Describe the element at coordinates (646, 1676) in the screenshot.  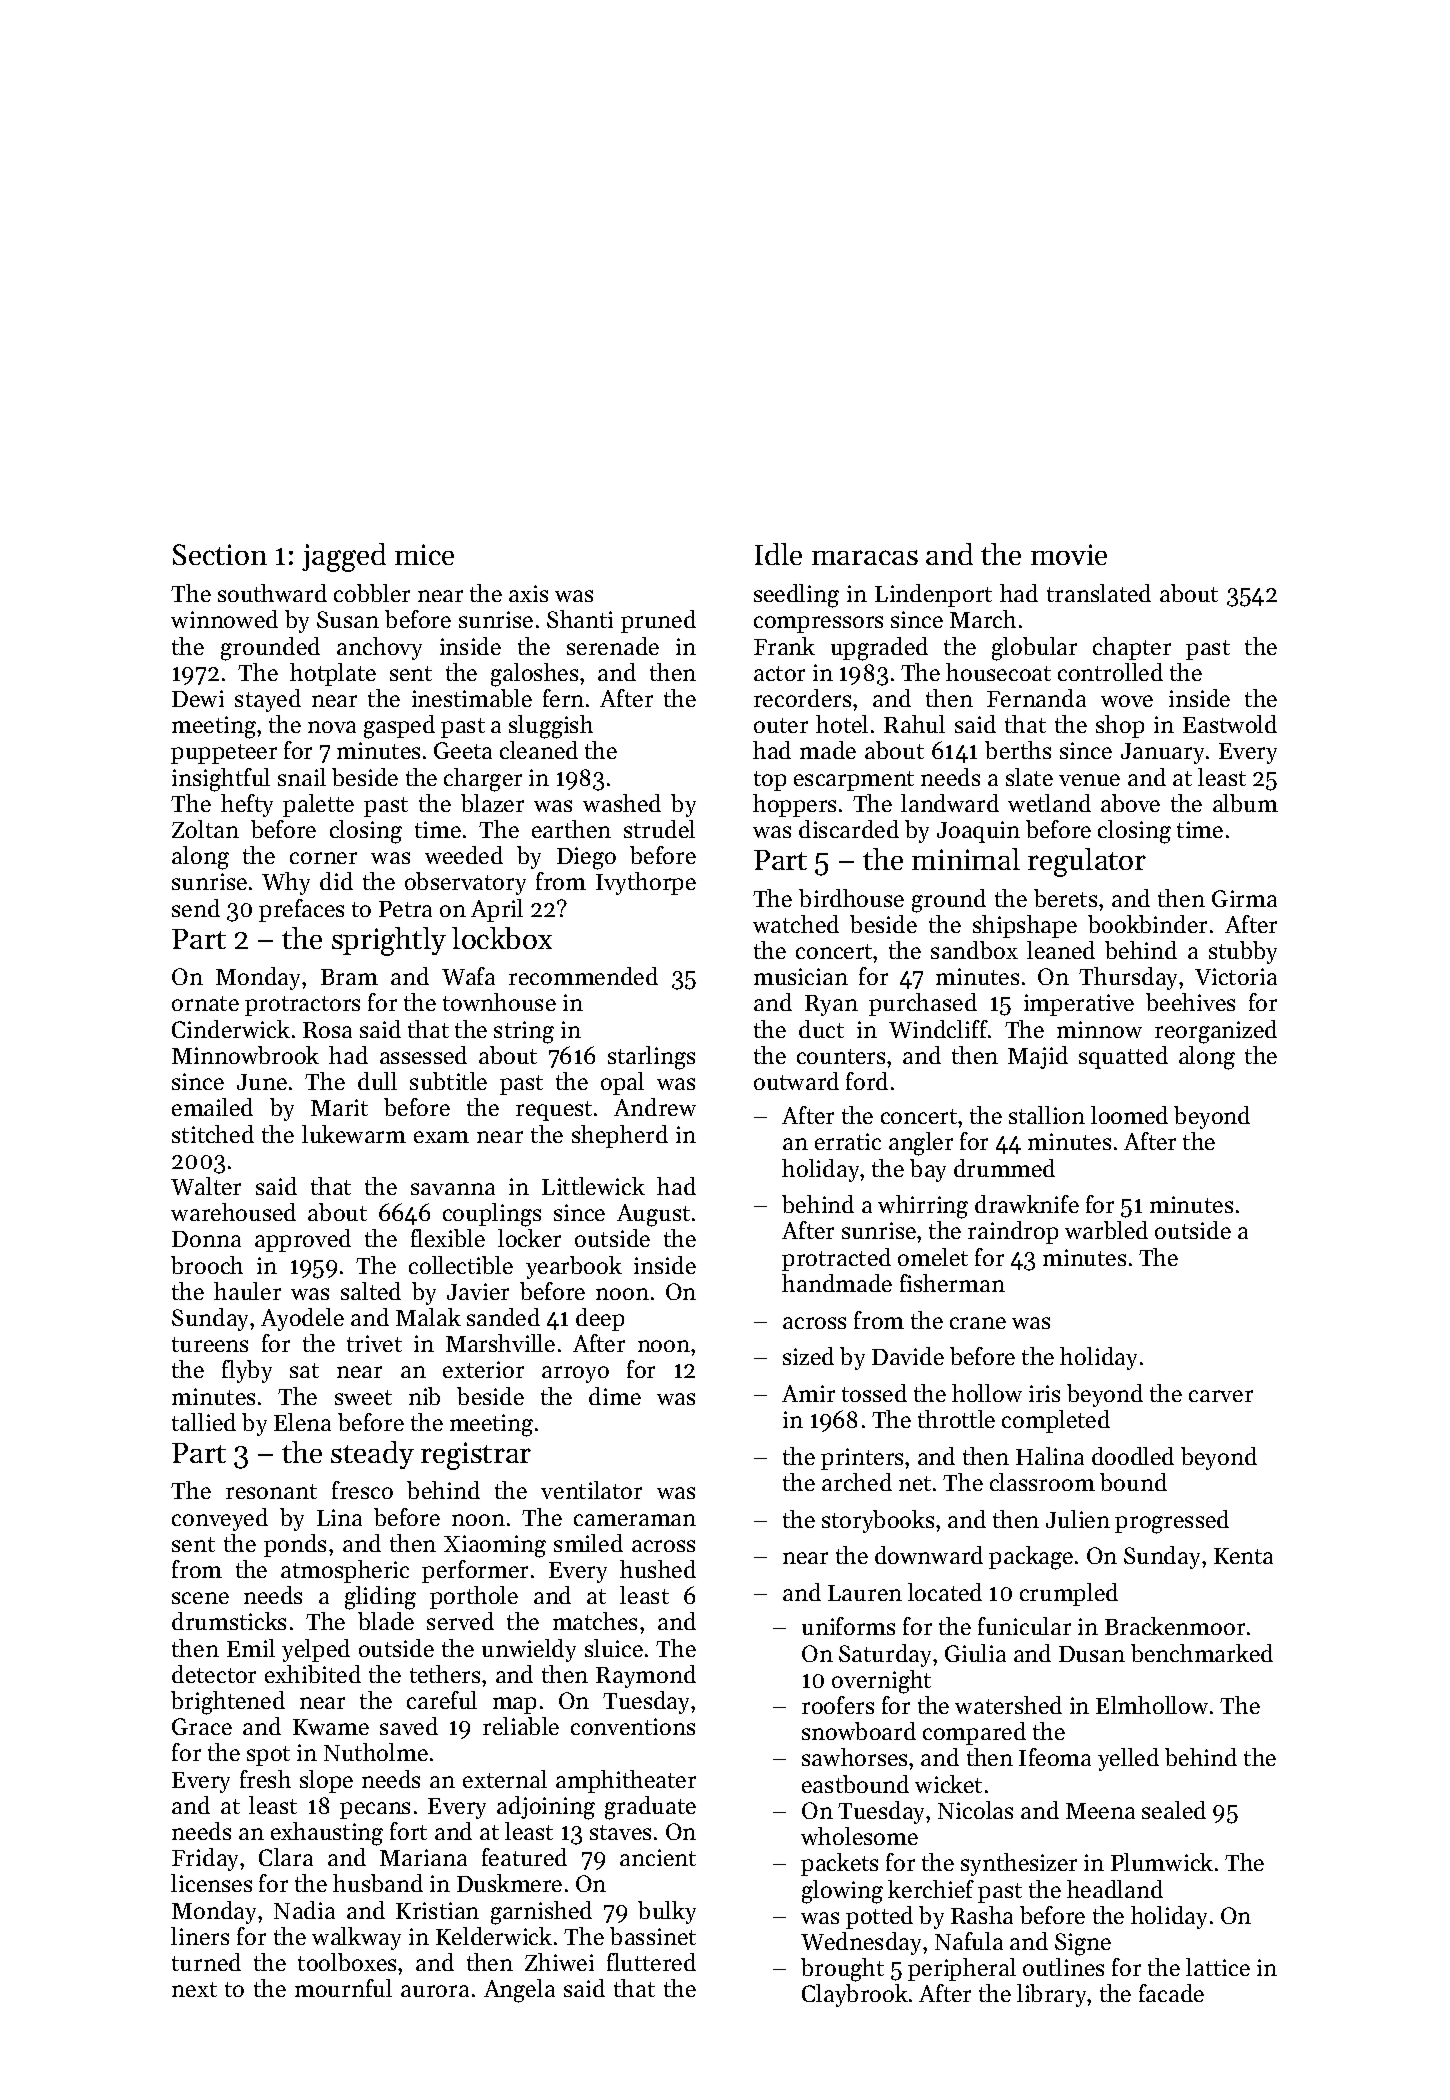
I see `Raymond` at that location.
